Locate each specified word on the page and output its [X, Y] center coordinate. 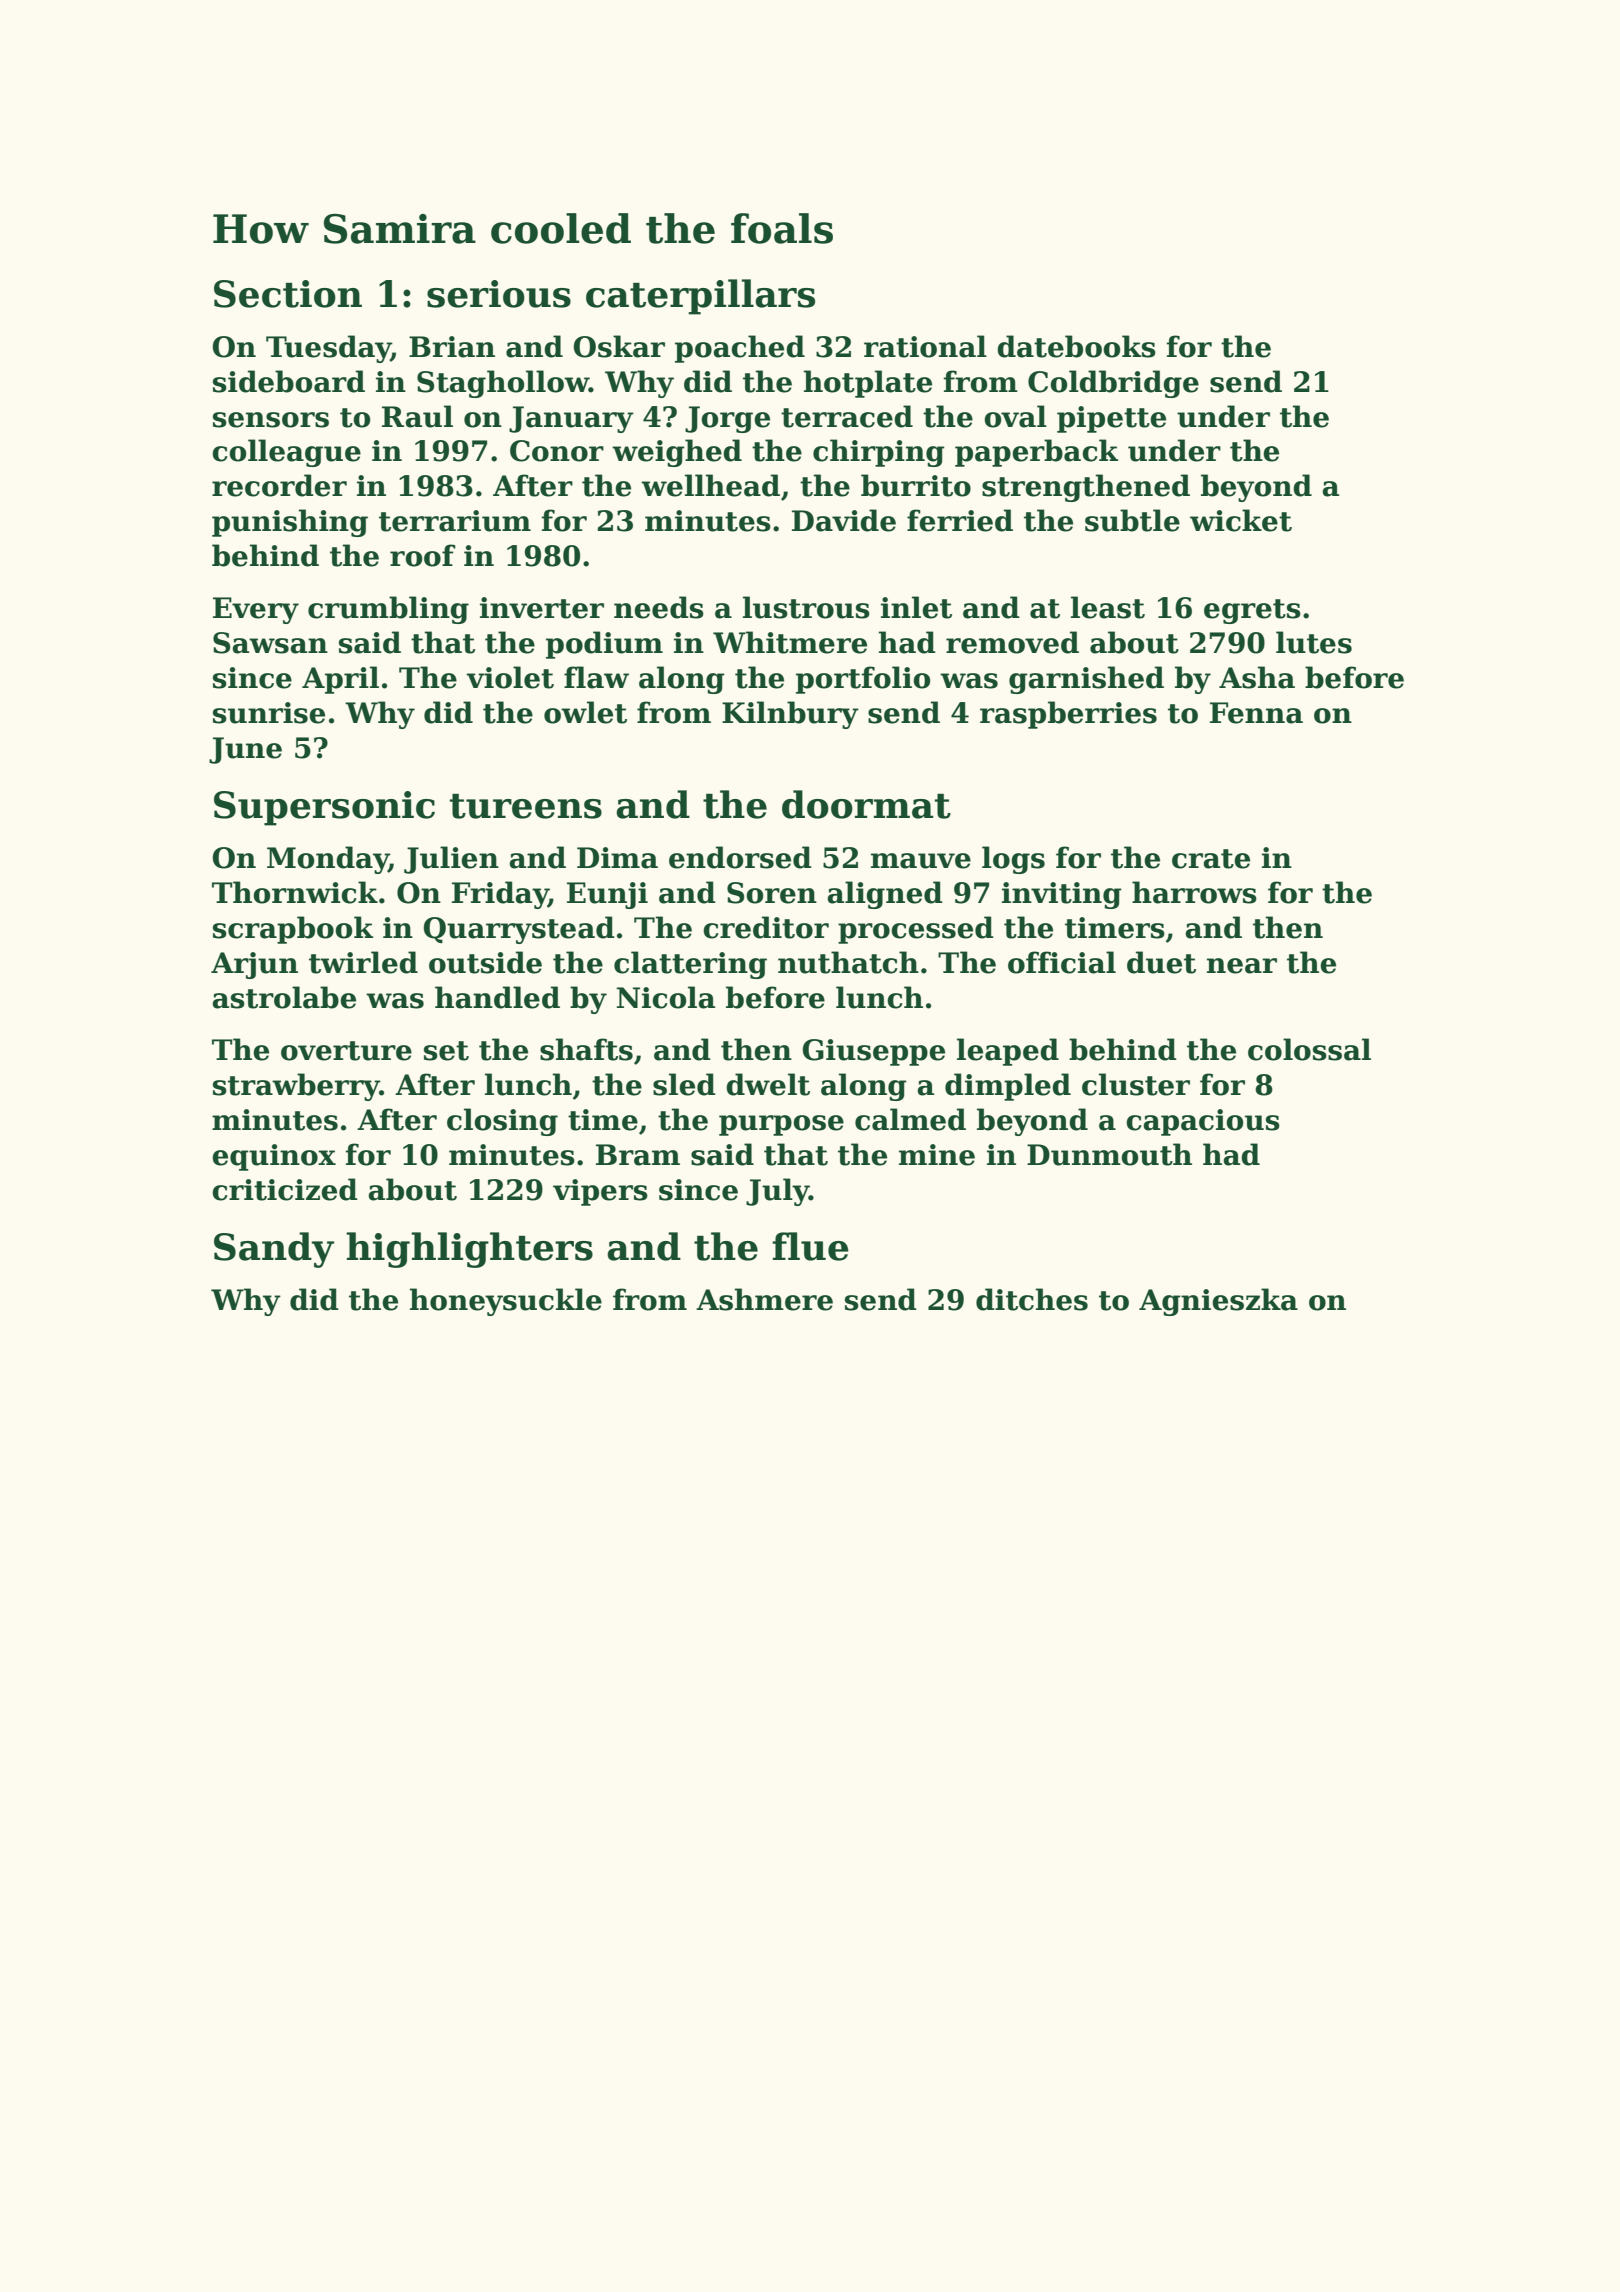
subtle [1132, 520]
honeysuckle [506, 1302]
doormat [866, 804]
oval [1015, 416]
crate [1211, 859]
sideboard [289, 381]
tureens [526, 806]
